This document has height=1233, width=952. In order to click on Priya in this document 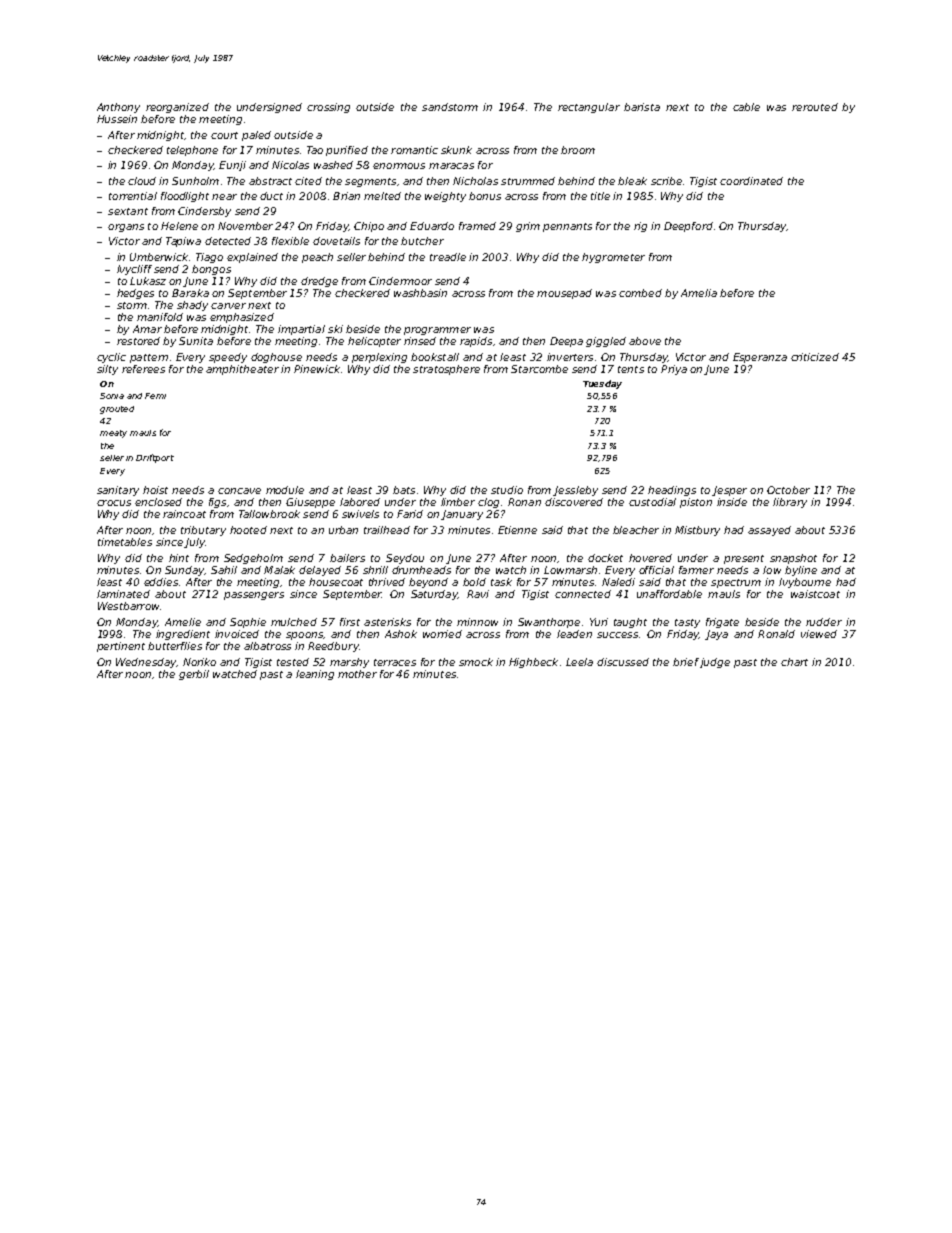, I will do `click(674, 370)`.
